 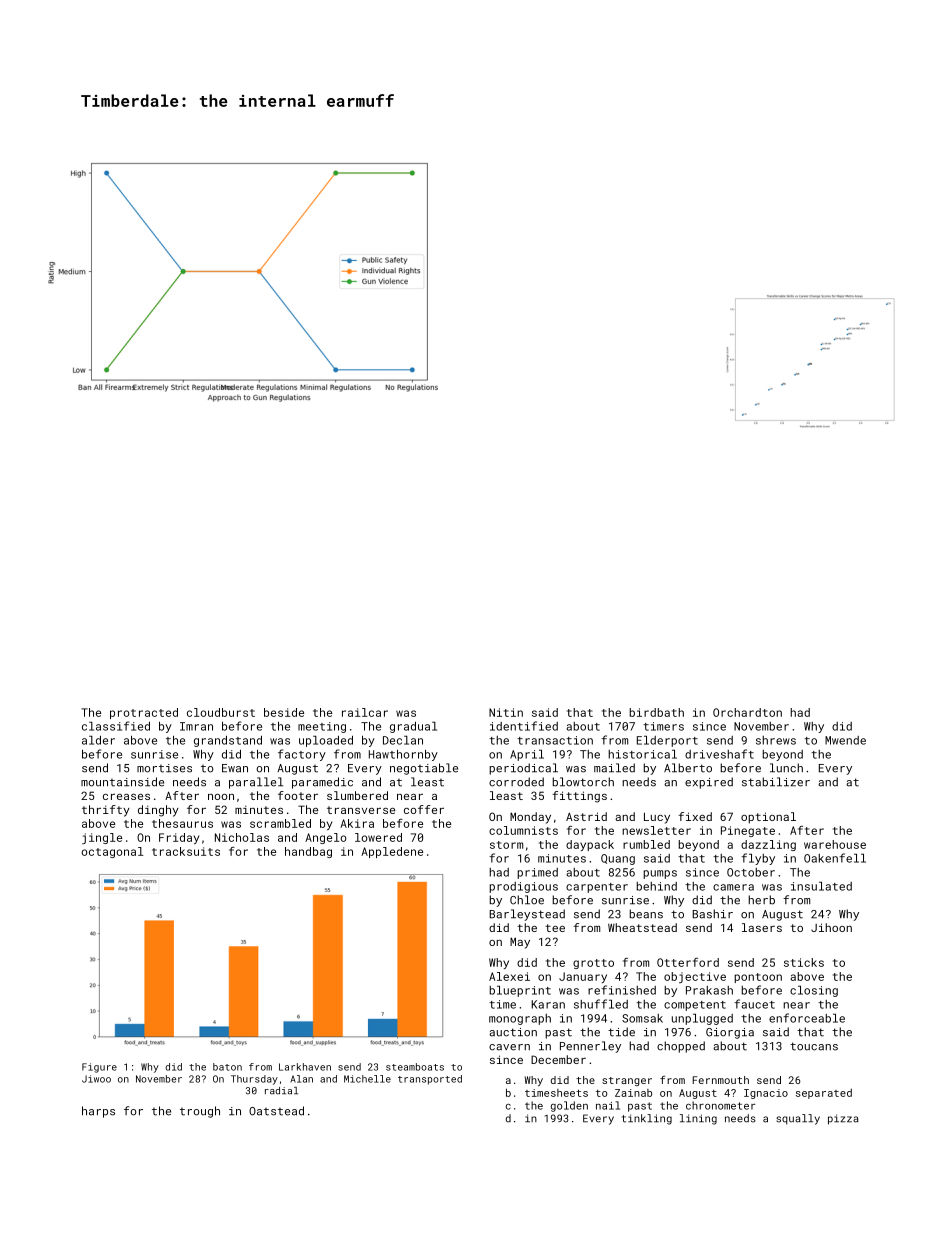 What do you see at coordinates (158, 811) in the screenshot?
I see `dinghy` at bounding box center [158, 811].
